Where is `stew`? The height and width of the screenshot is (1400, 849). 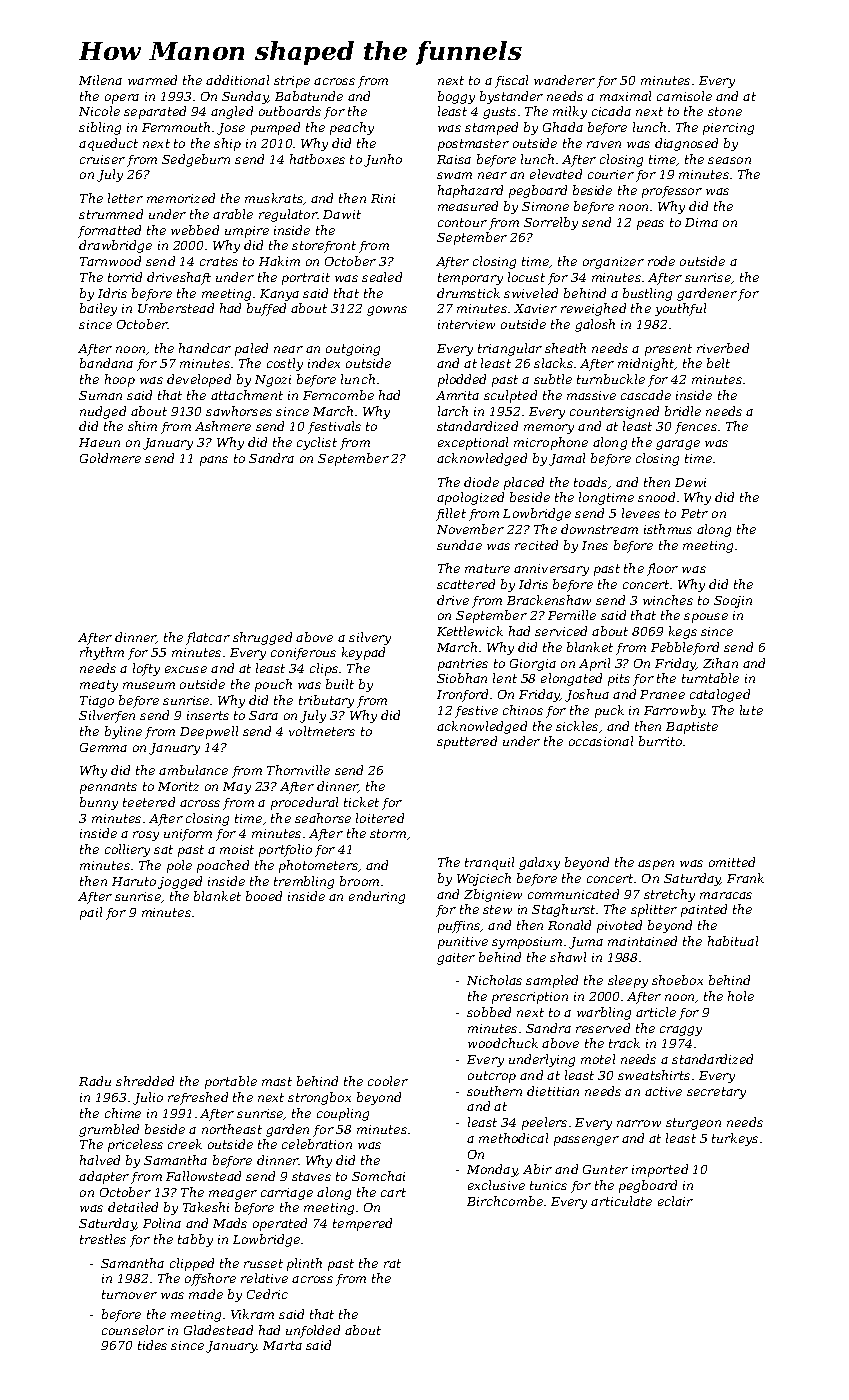
stew is located at coordinates (497, 909).
